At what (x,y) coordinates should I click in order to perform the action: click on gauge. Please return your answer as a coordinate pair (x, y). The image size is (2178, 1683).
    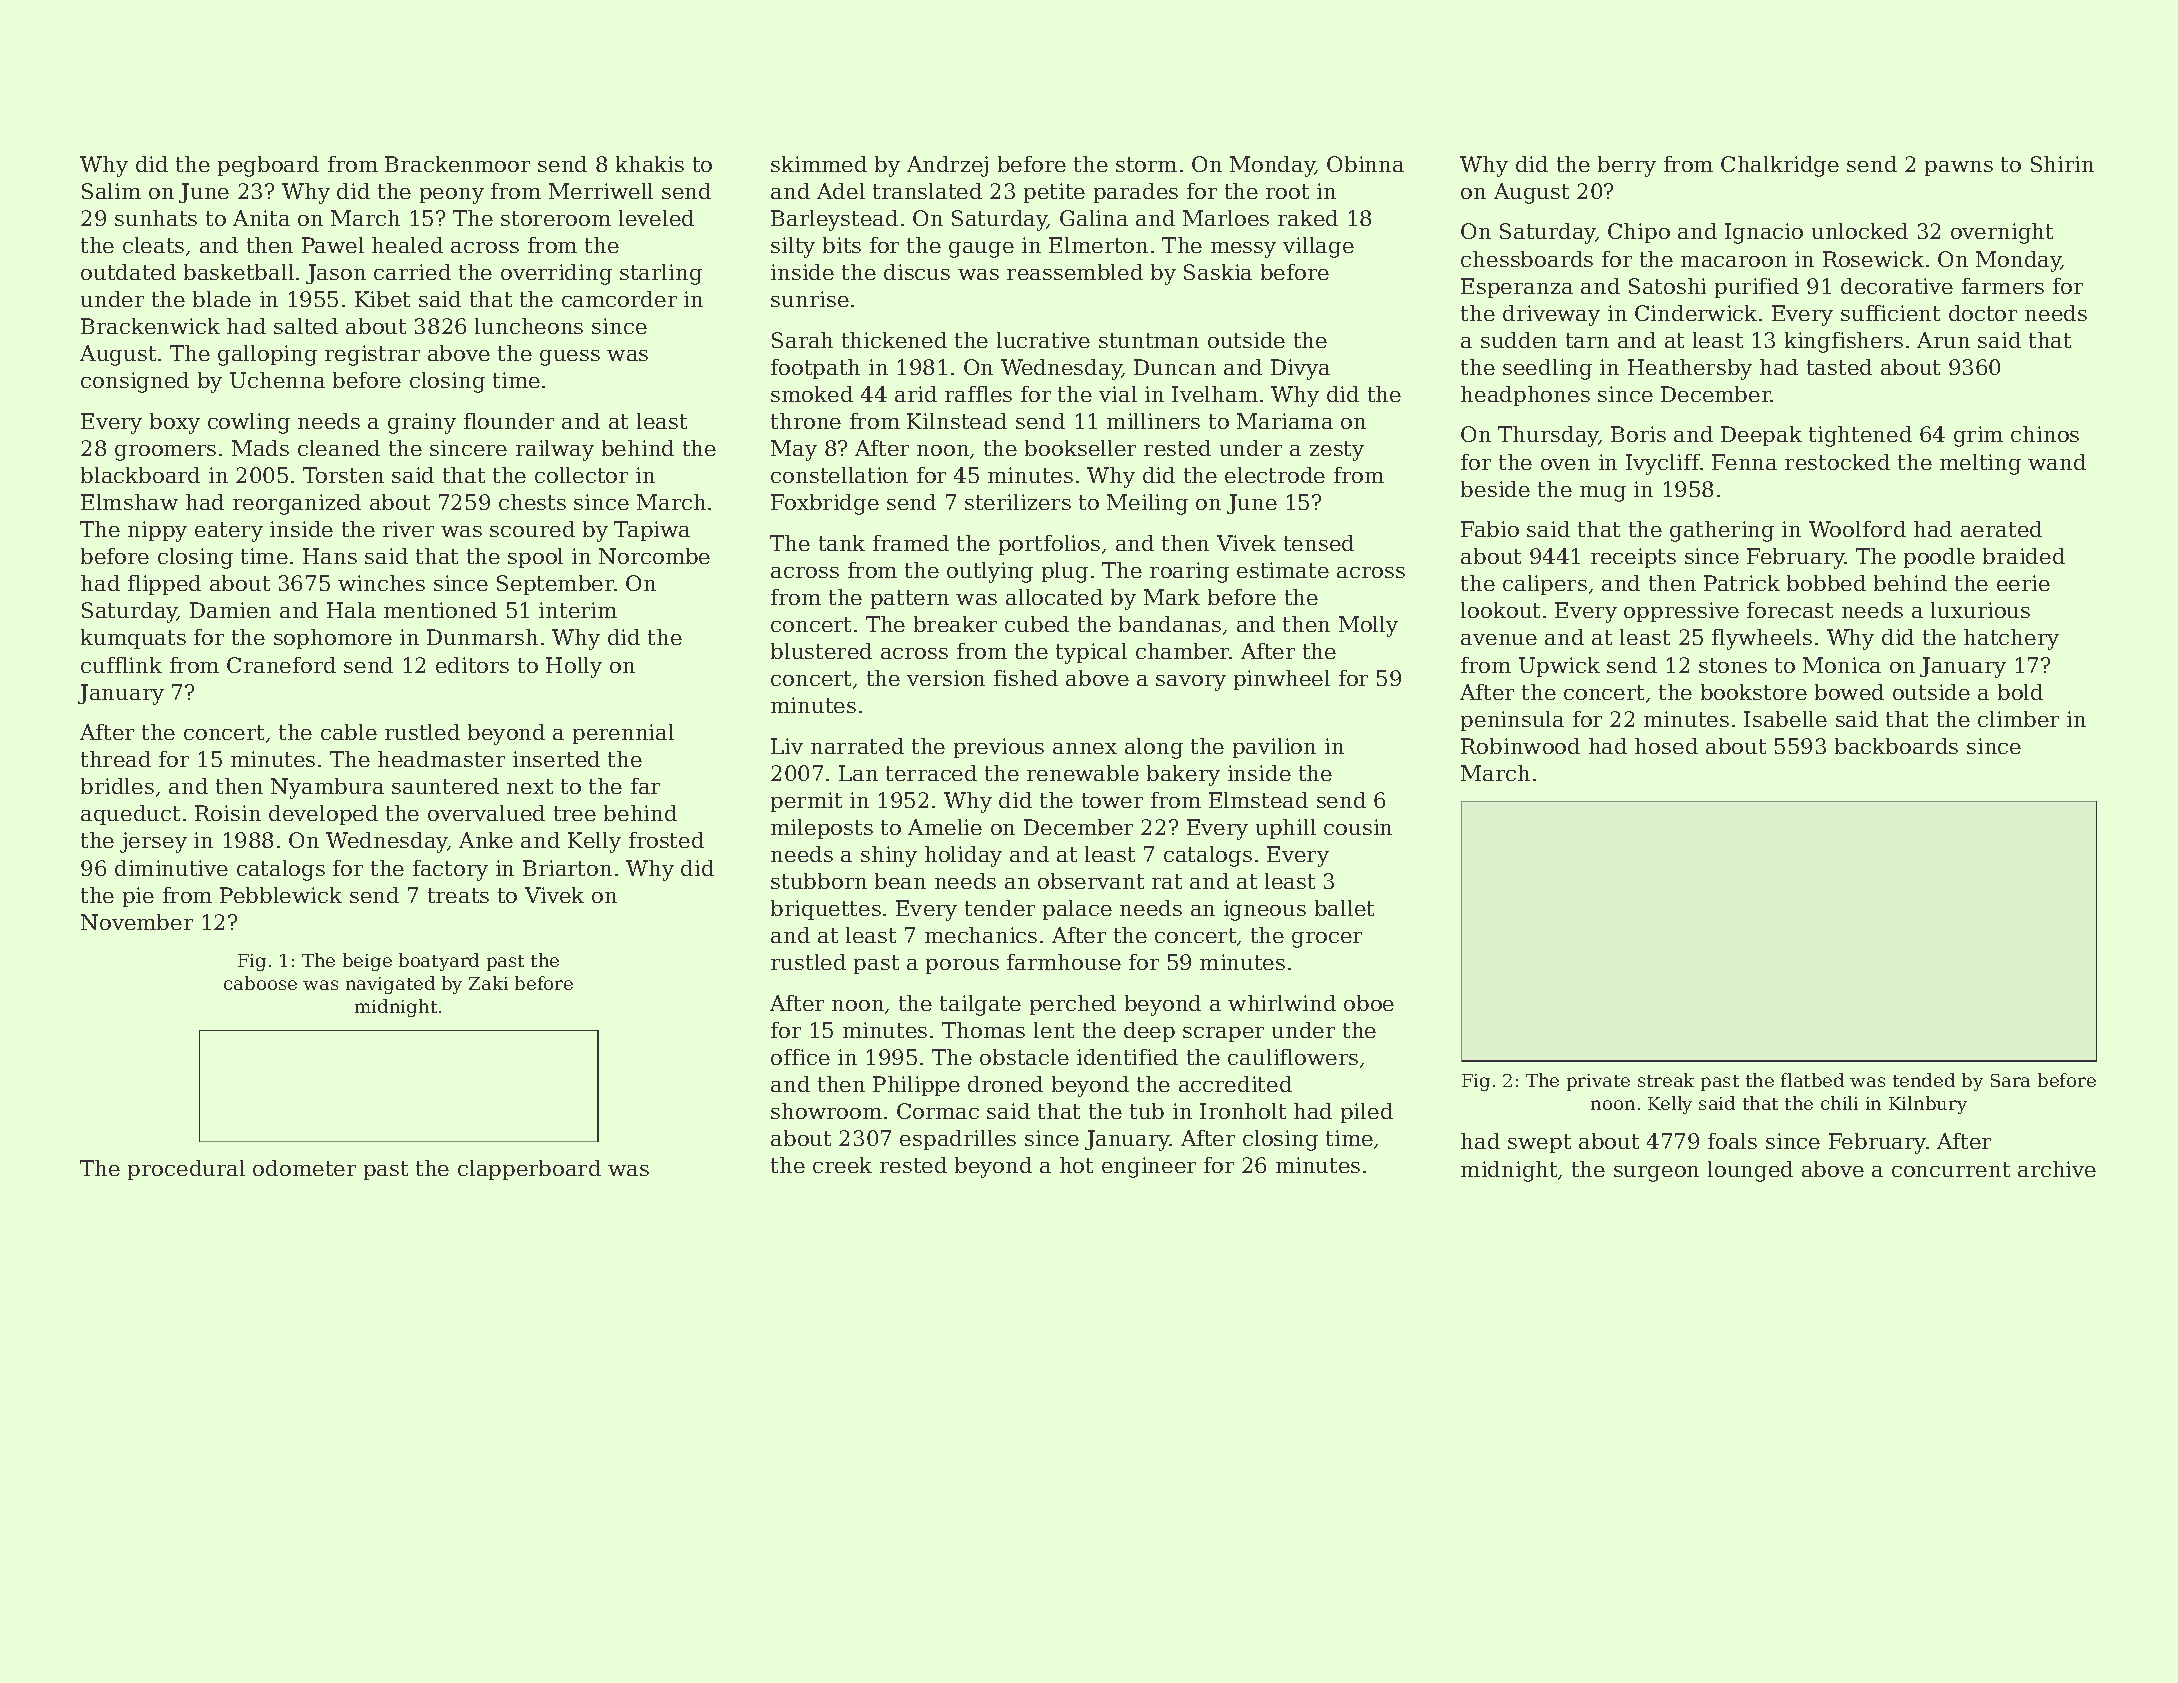
    Looking at the image, I should click on (981, 250).
